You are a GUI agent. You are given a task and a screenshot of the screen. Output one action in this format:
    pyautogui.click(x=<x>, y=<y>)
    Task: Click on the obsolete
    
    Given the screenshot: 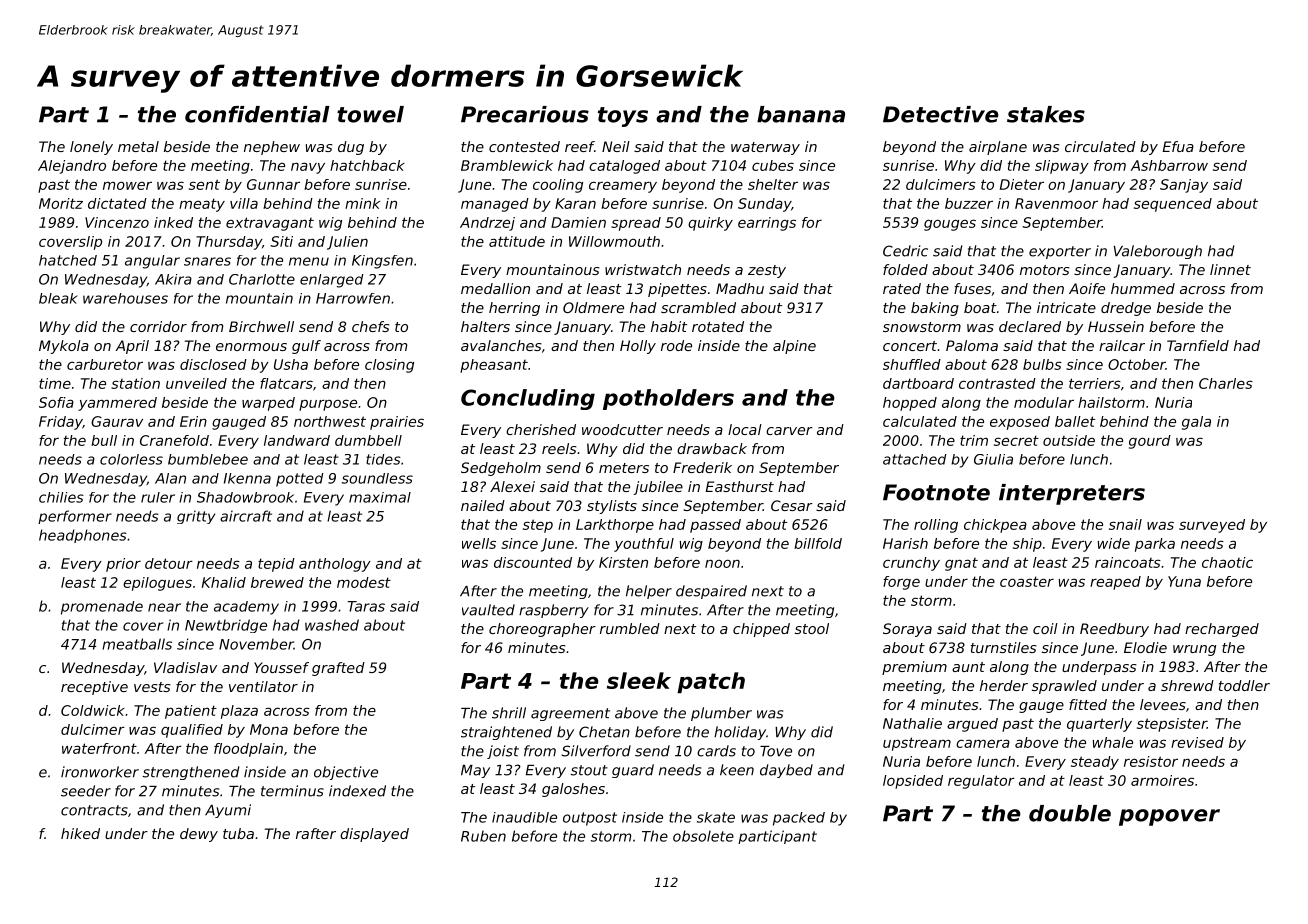 What is the action you would take?
    pyautogui.click(x=703, y=836)
